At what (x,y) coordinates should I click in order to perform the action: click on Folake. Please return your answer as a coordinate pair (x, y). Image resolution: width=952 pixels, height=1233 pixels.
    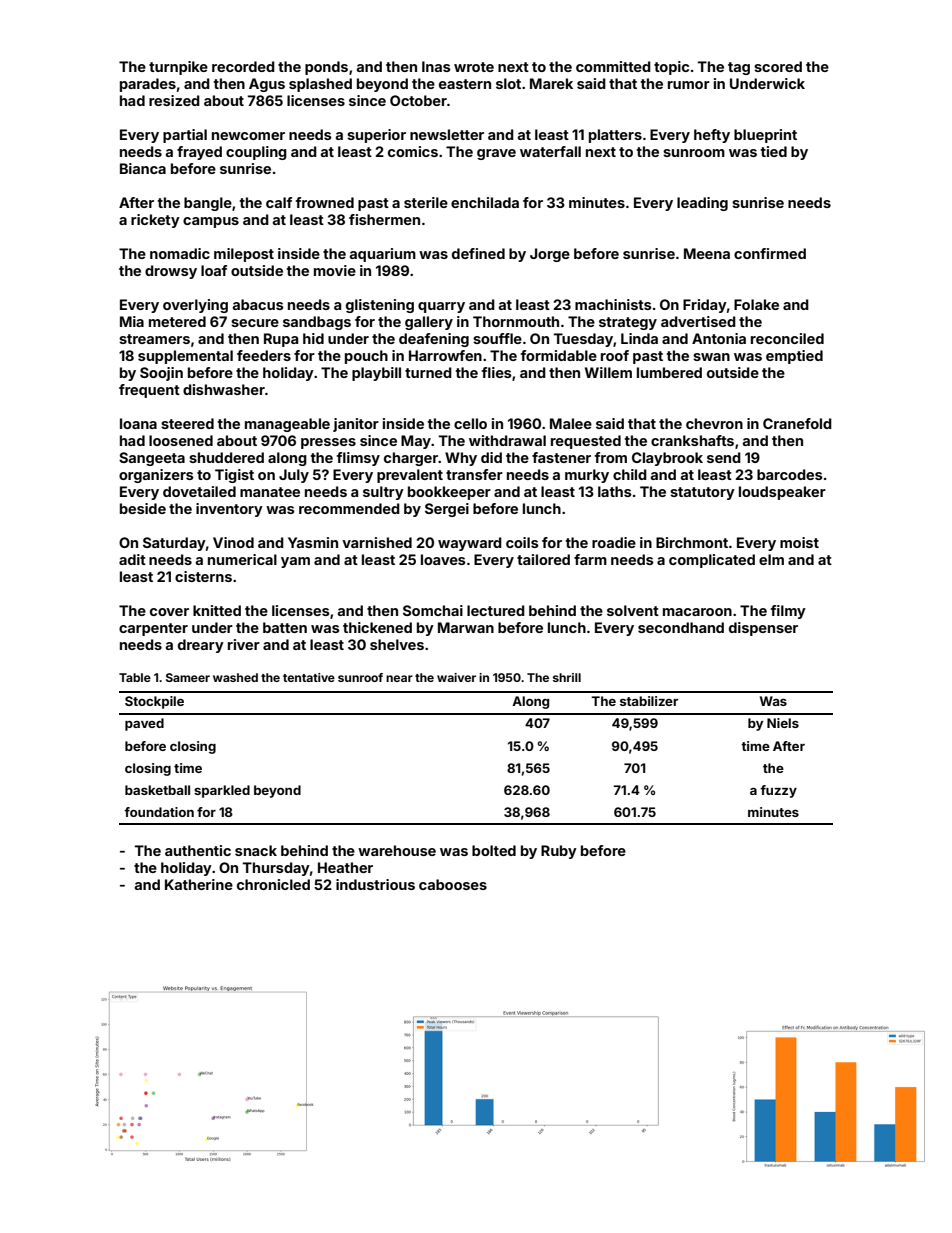
    Looking at the image, I should click on (756, 304).
